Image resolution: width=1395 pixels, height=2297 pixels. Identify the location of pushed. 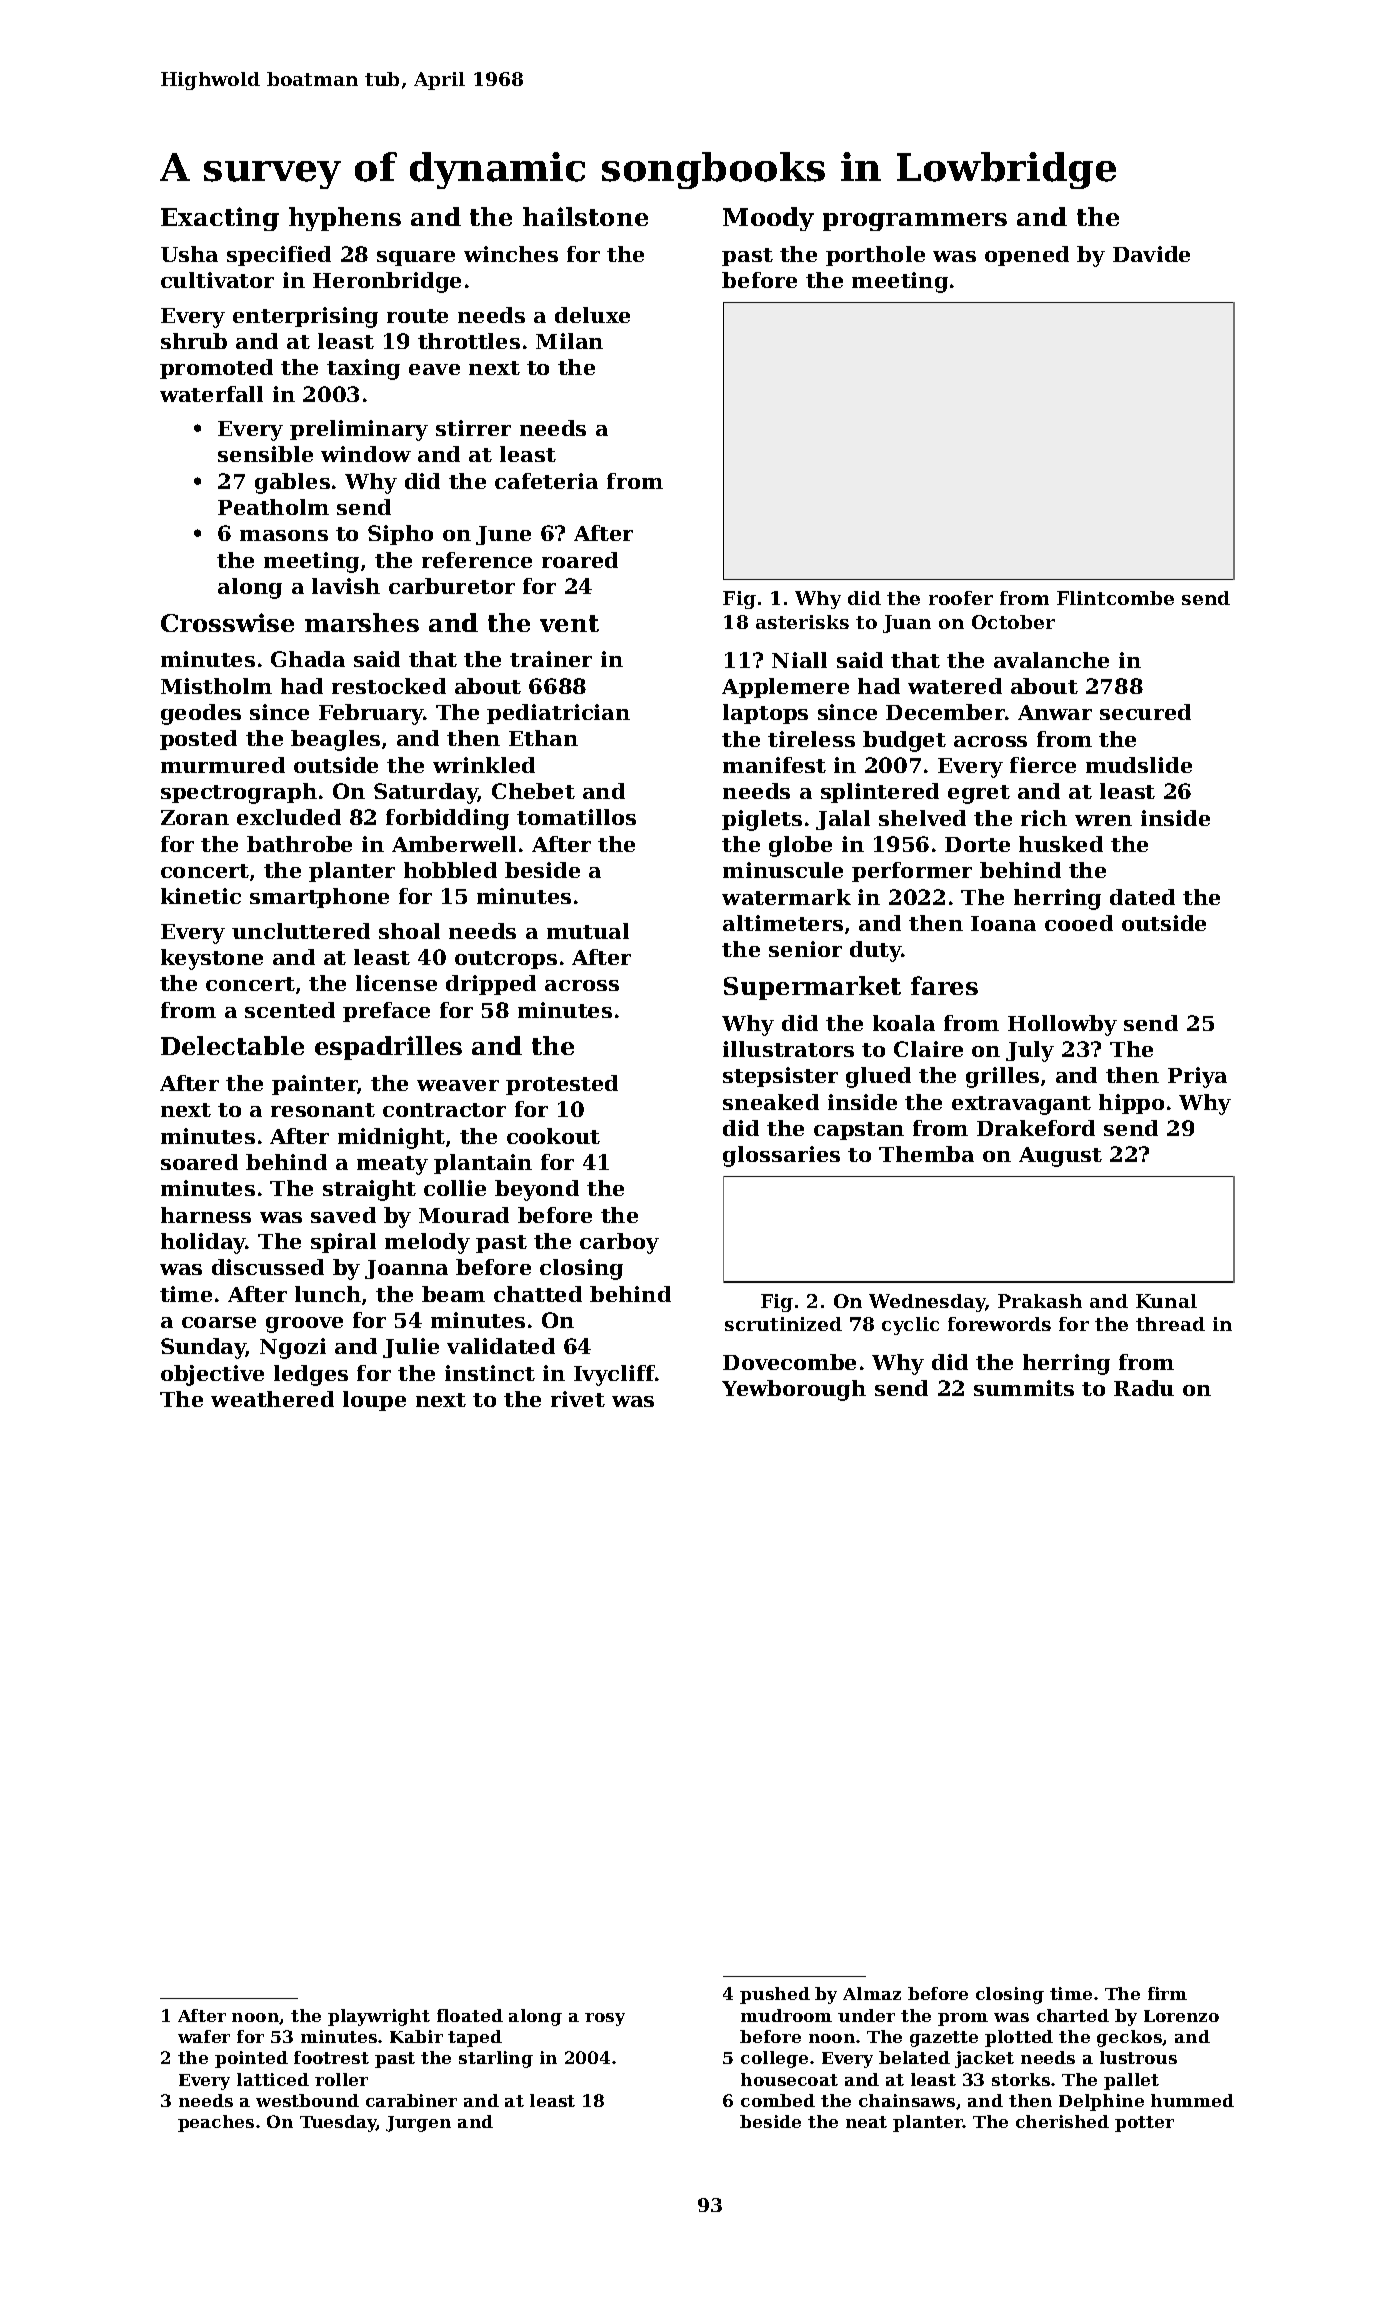
(775, 1995).
